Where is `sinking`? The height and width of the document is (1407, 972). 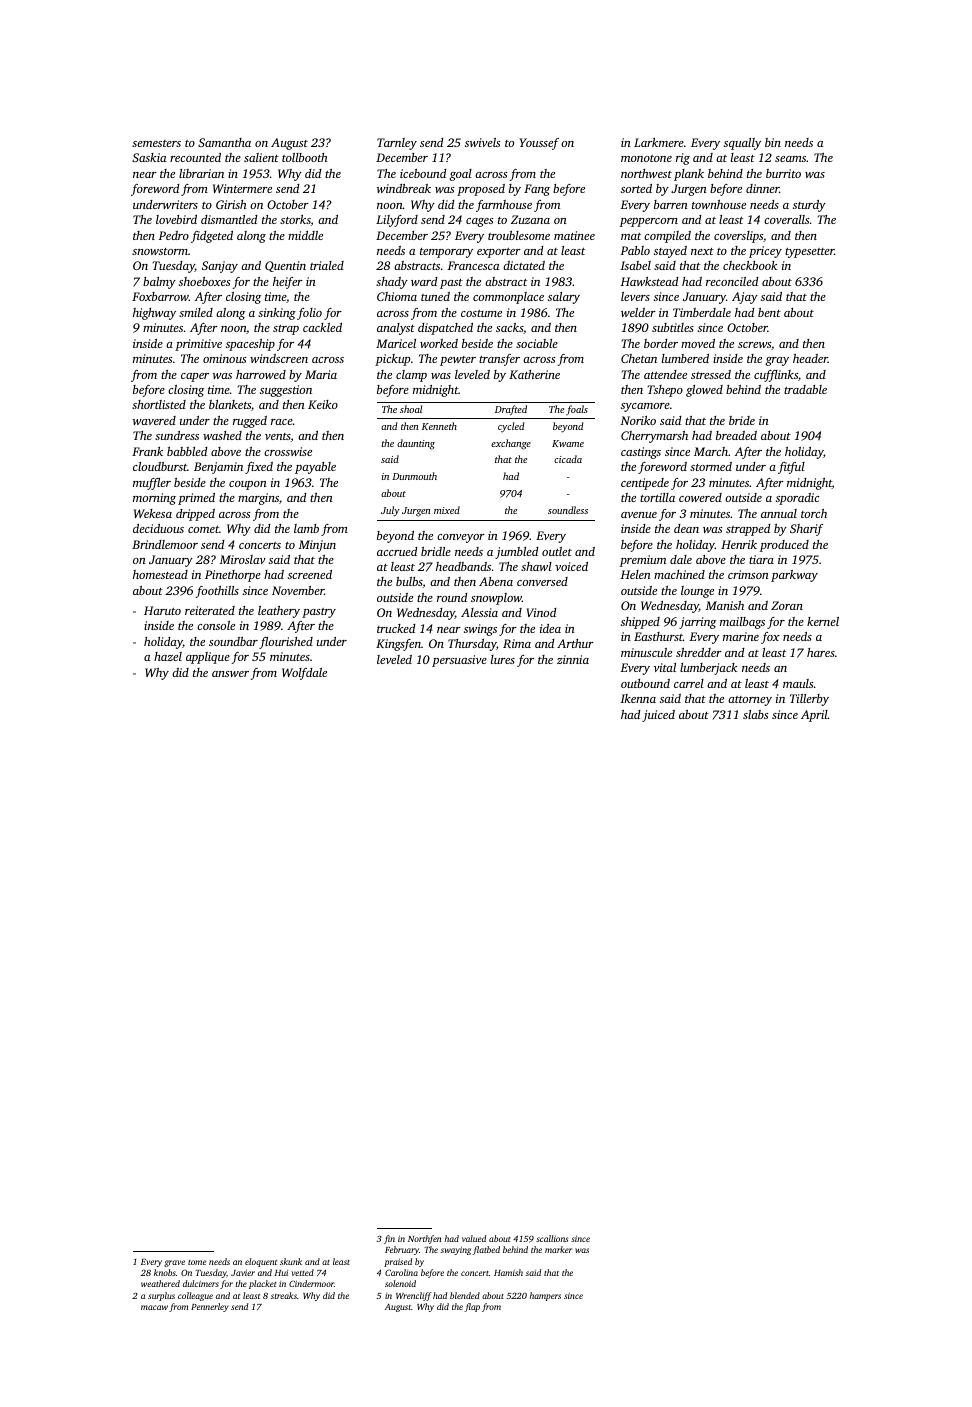
sinking is located at coordinates (277, 314).
